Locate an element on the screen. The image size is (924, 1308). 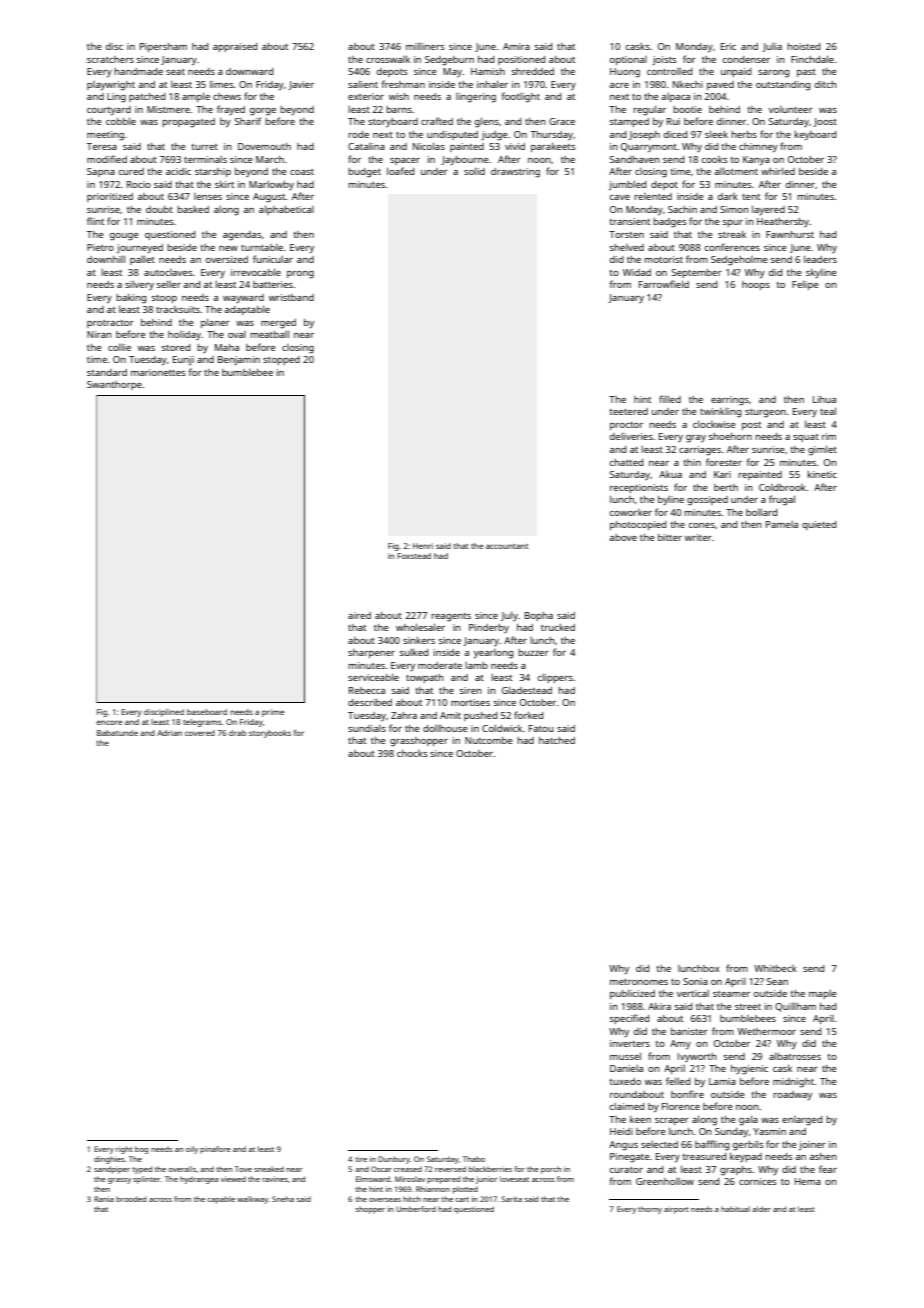
baseboard is located at coordinates (207, 712).
